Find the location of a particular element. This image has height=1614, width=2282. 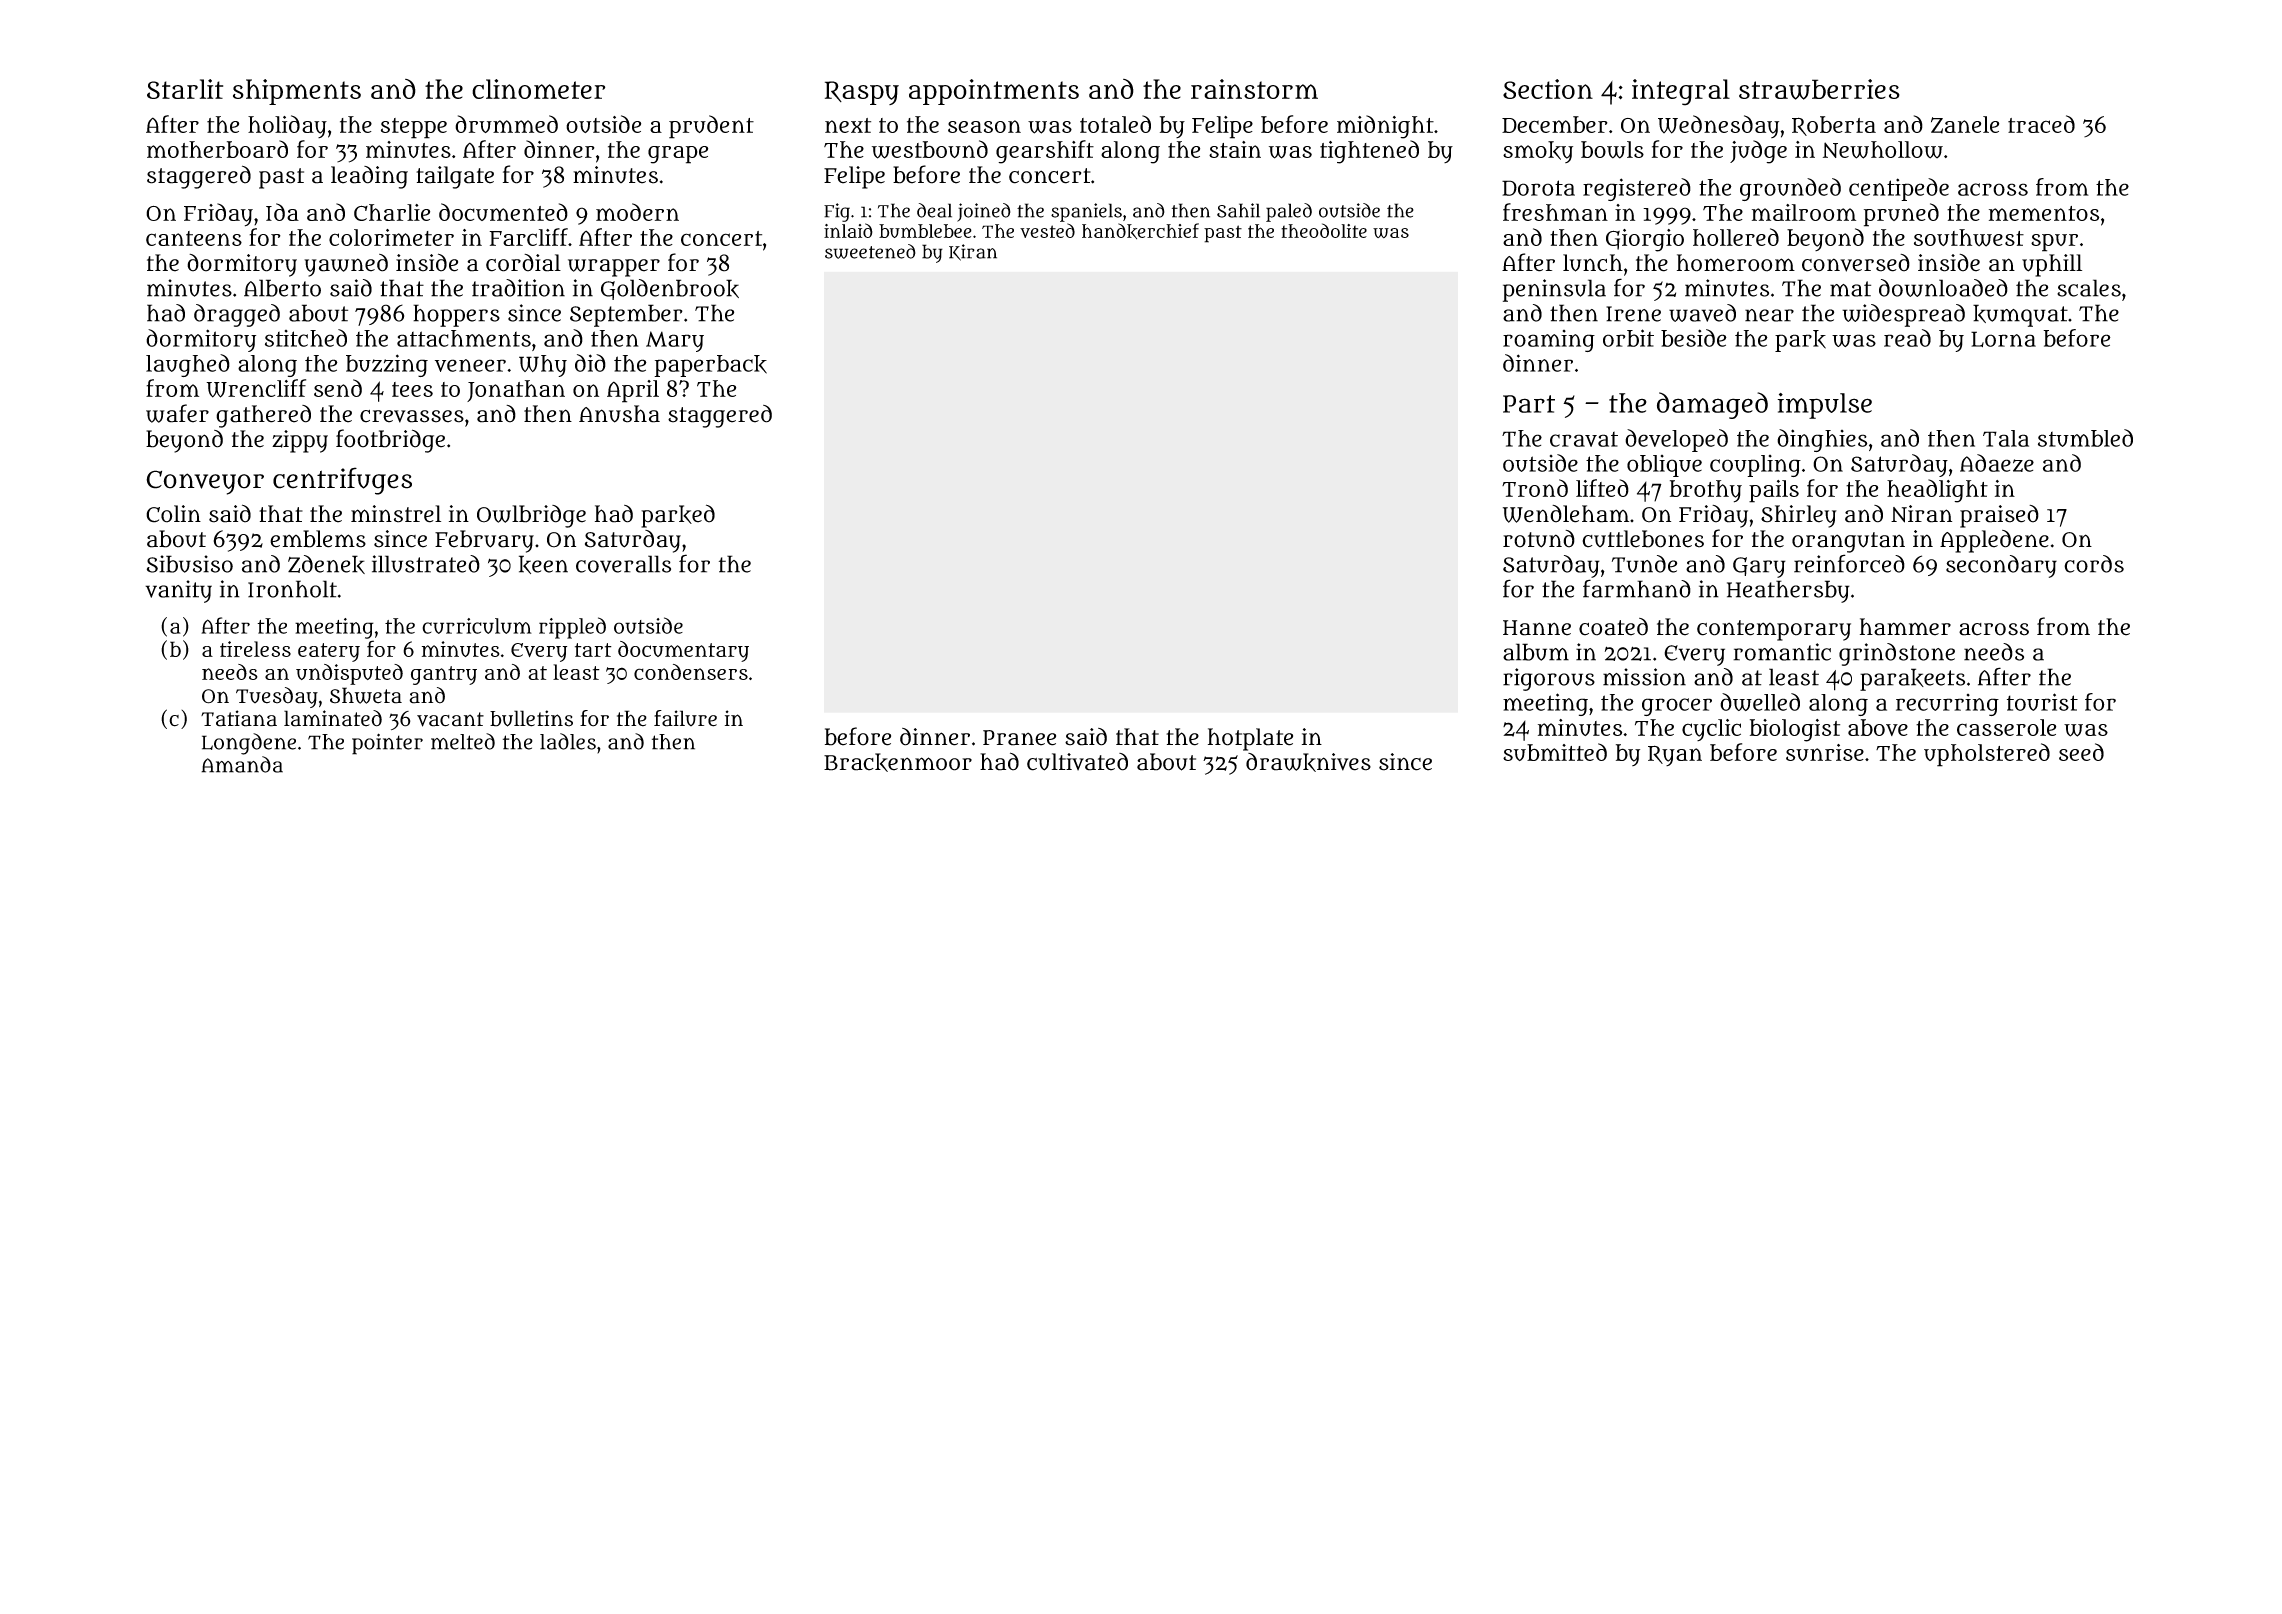

vanity is located at coordinates (178, 591).
